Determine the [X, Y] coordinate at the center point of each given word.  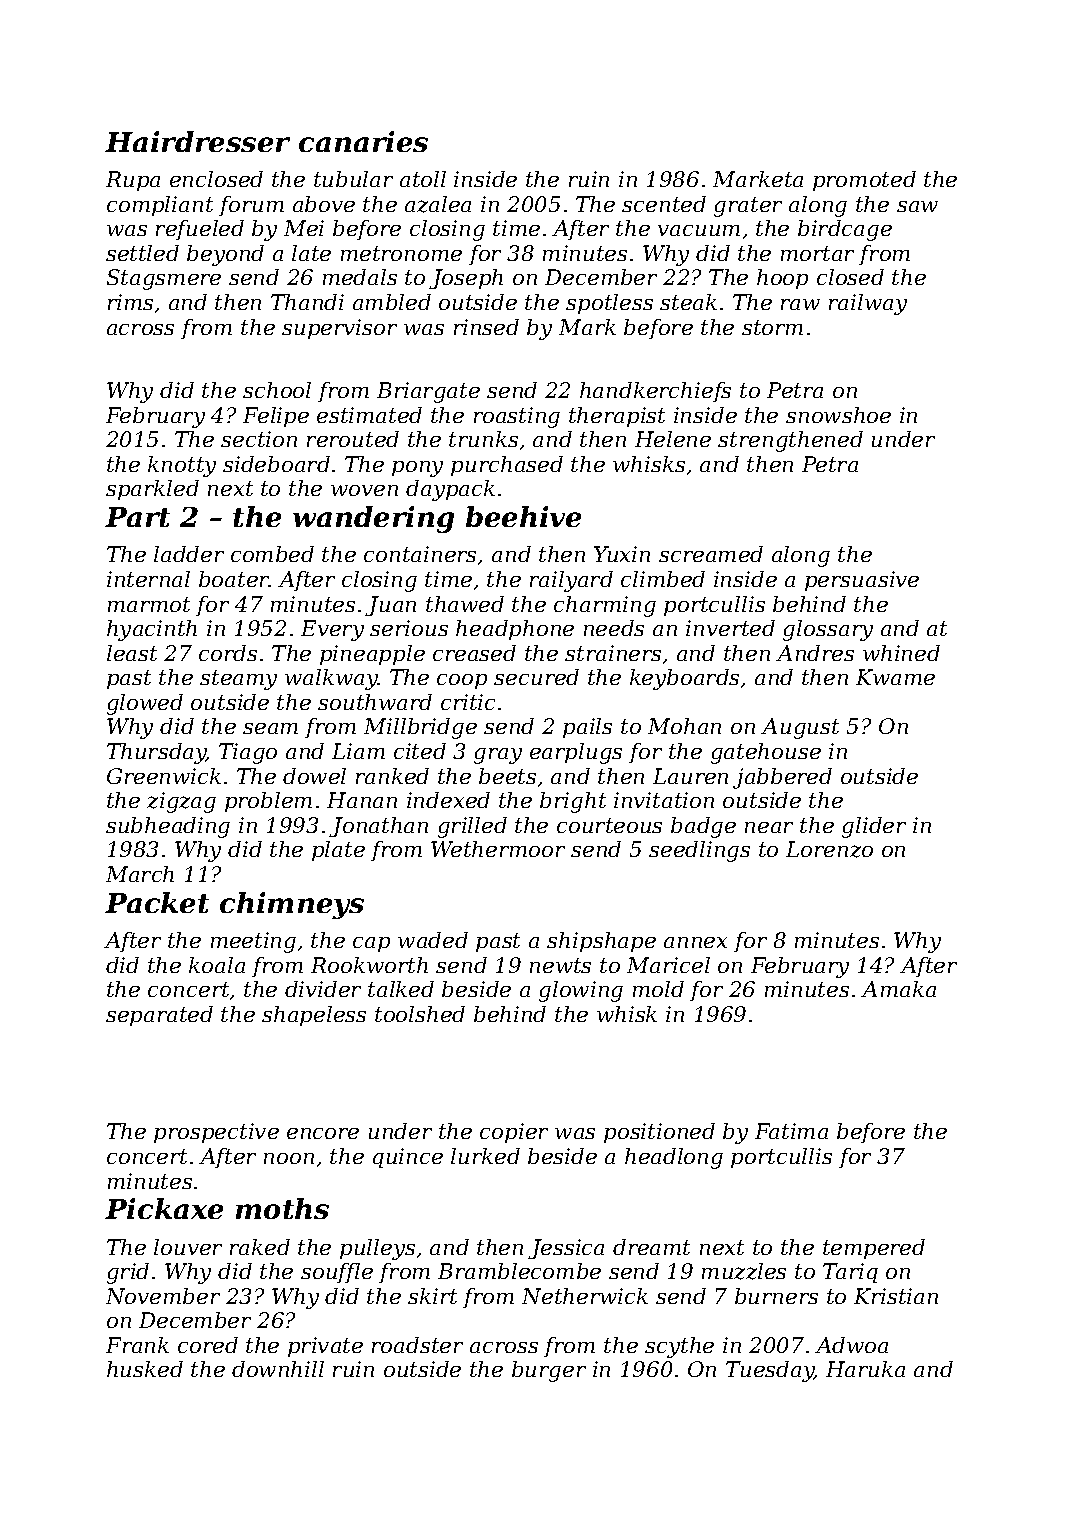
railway [868, 304]
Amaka [898, 989]
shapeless [314, 1016]
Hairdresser [197, 141]
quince [408, 1158]
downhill [278, 1369]
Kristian [896, 1296]
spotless [609, 304]
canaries [363, 141]
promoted [864, 181]
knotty [182, 466]
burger [549, 1371]
